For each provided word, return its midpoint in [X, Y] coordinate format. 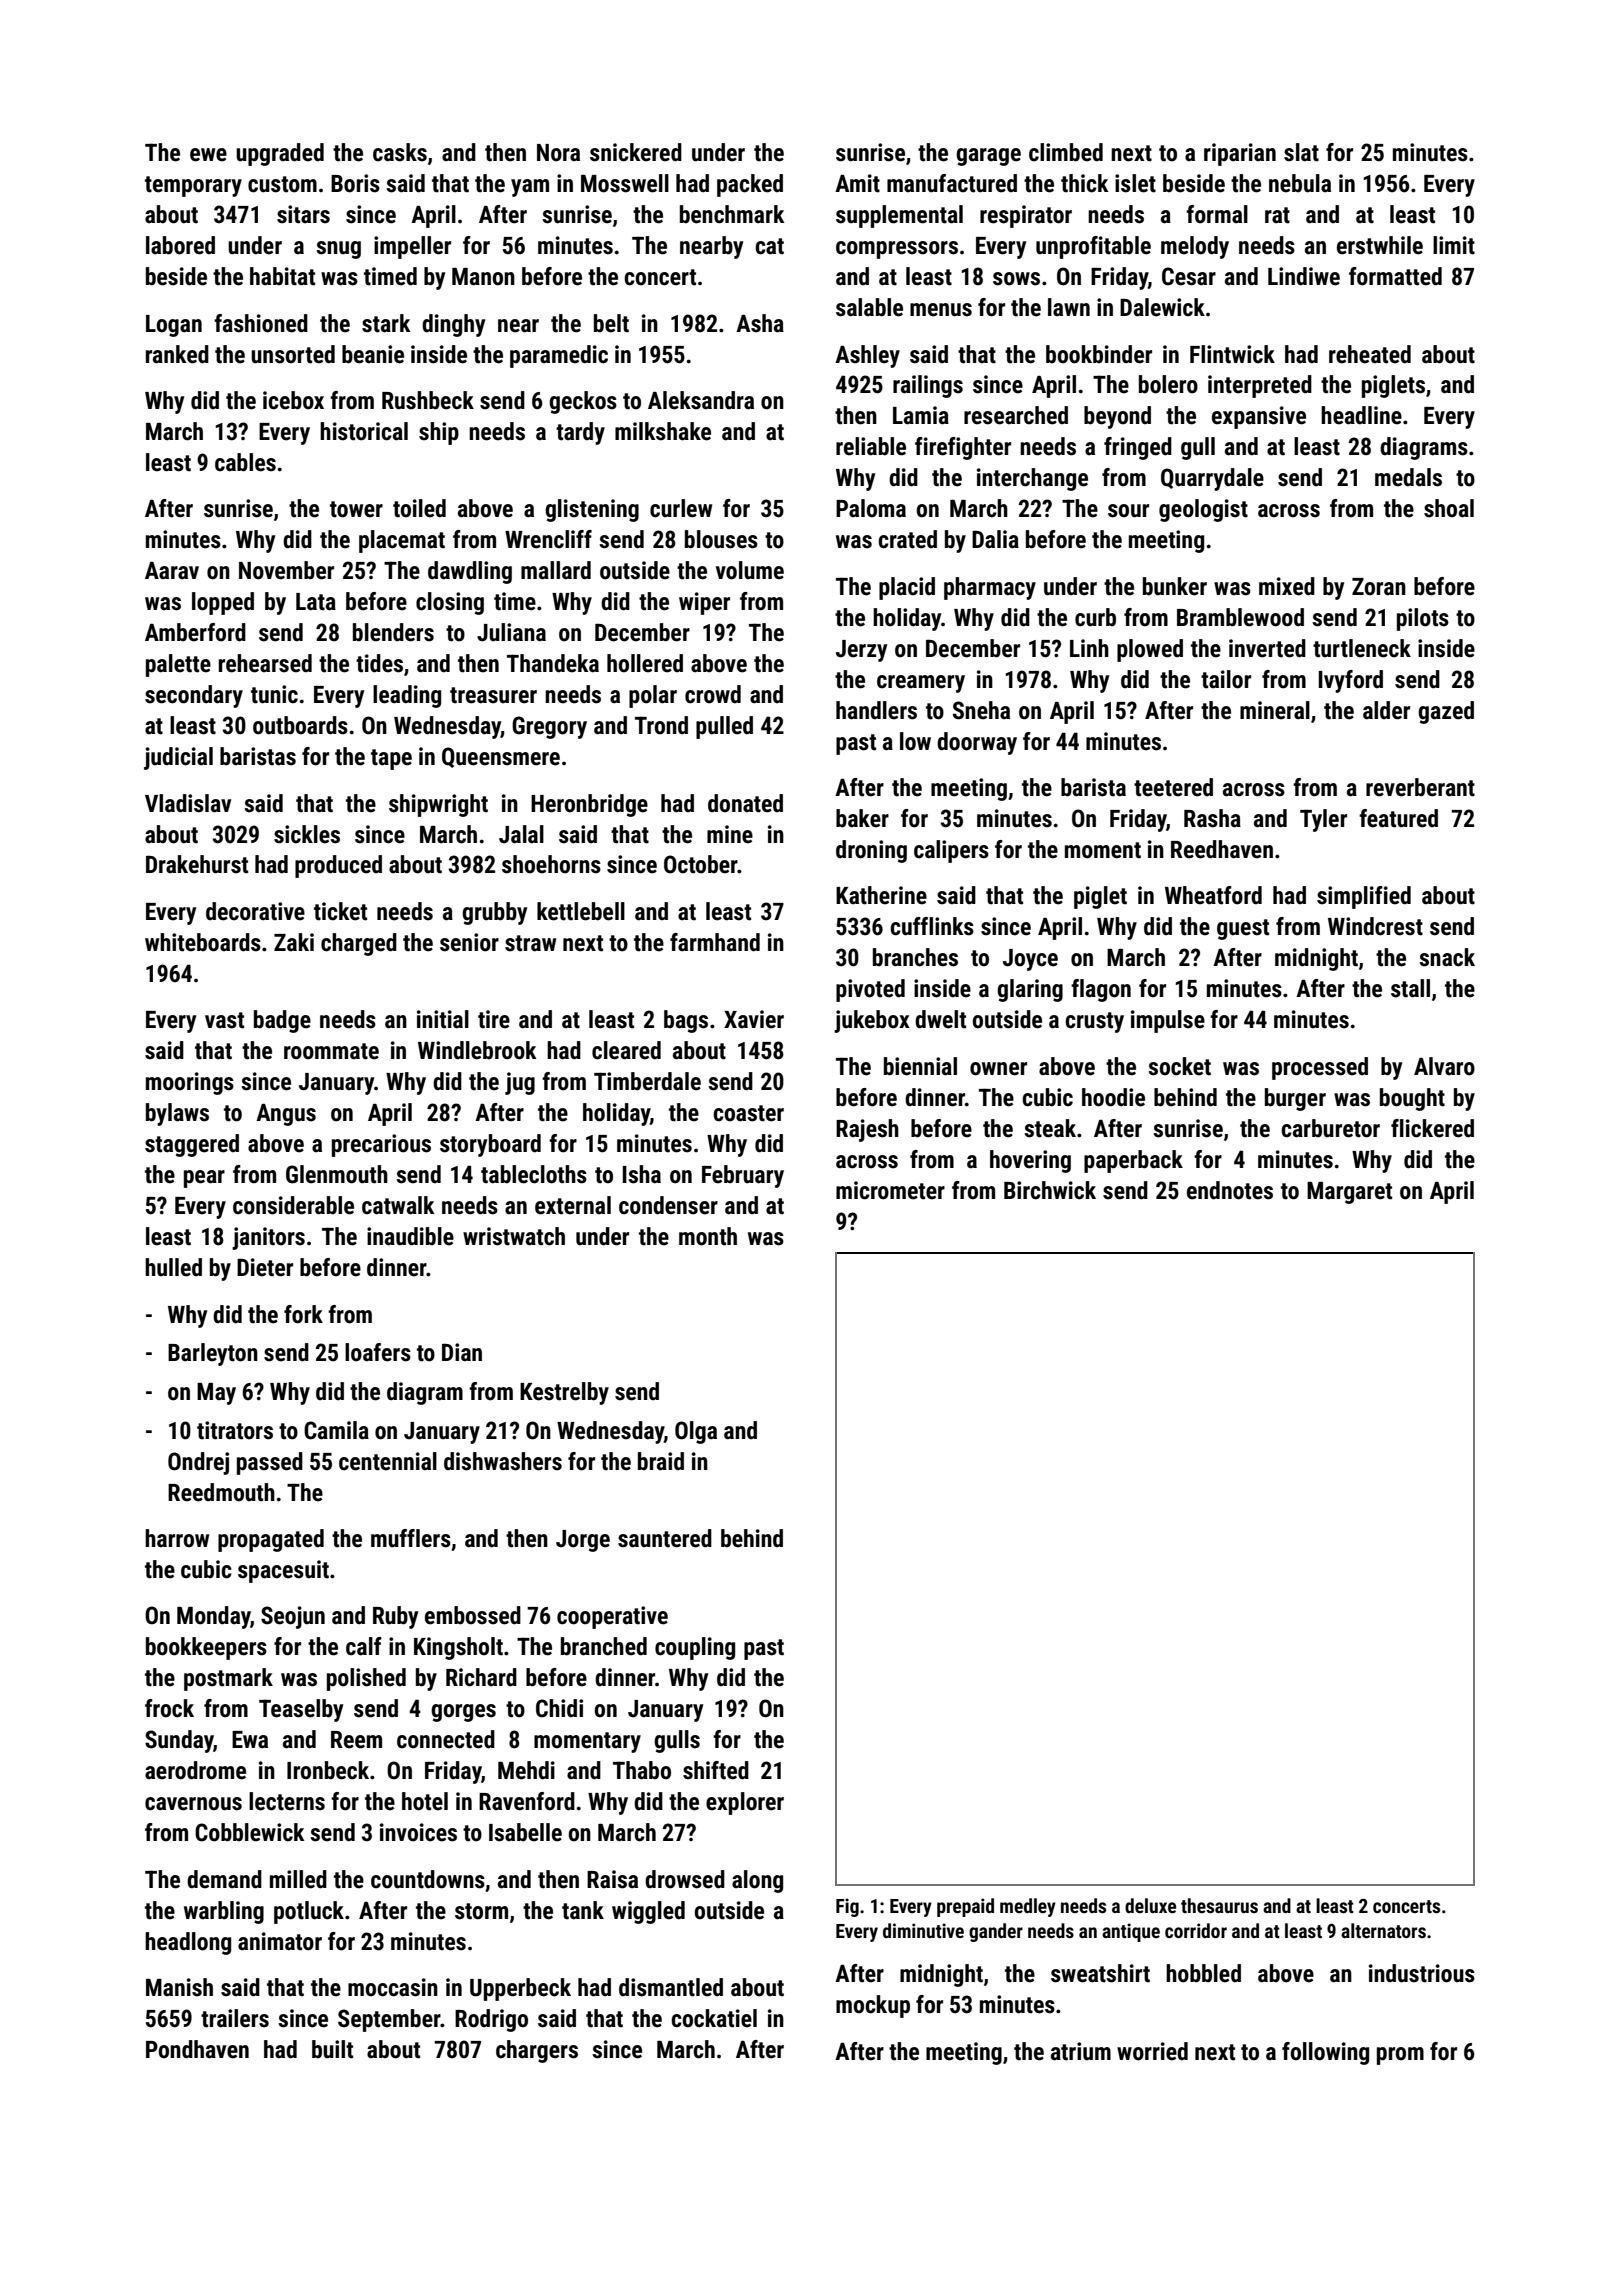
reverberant [1420, 787]
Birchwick [1050, 1190]
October [701, 864]
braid [661, 1461]
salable [869, 307]
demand [224, 1879]
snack [1447, 957]
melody [1195, 247]
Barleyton [213, 1354]
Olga [696, 1432]
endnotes [1230, 1190]
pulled [724, 727]
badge [282, 1021]
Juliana [511, 632]
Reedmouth [221, 1492]
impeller [412, 247]
